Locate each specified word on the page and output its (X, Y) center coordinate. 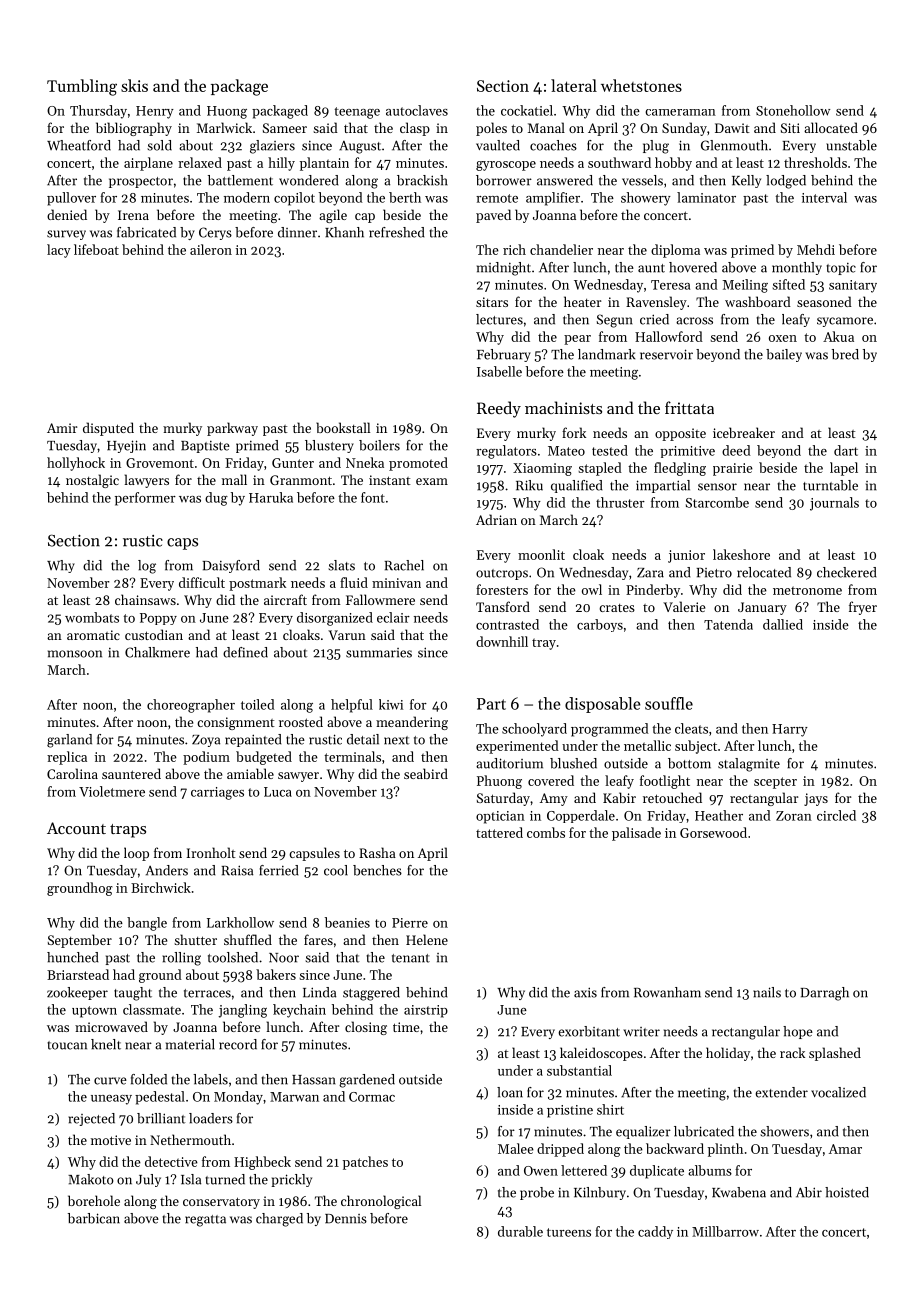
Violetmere (112, 791)
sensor (717, 487)
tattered (499, 832)
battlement (240, 180)
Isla (191, 1179)
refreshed (396, 232)
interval (824, 197)
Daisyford (231, 566)
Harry (790, 730)
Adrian (496, 519)
